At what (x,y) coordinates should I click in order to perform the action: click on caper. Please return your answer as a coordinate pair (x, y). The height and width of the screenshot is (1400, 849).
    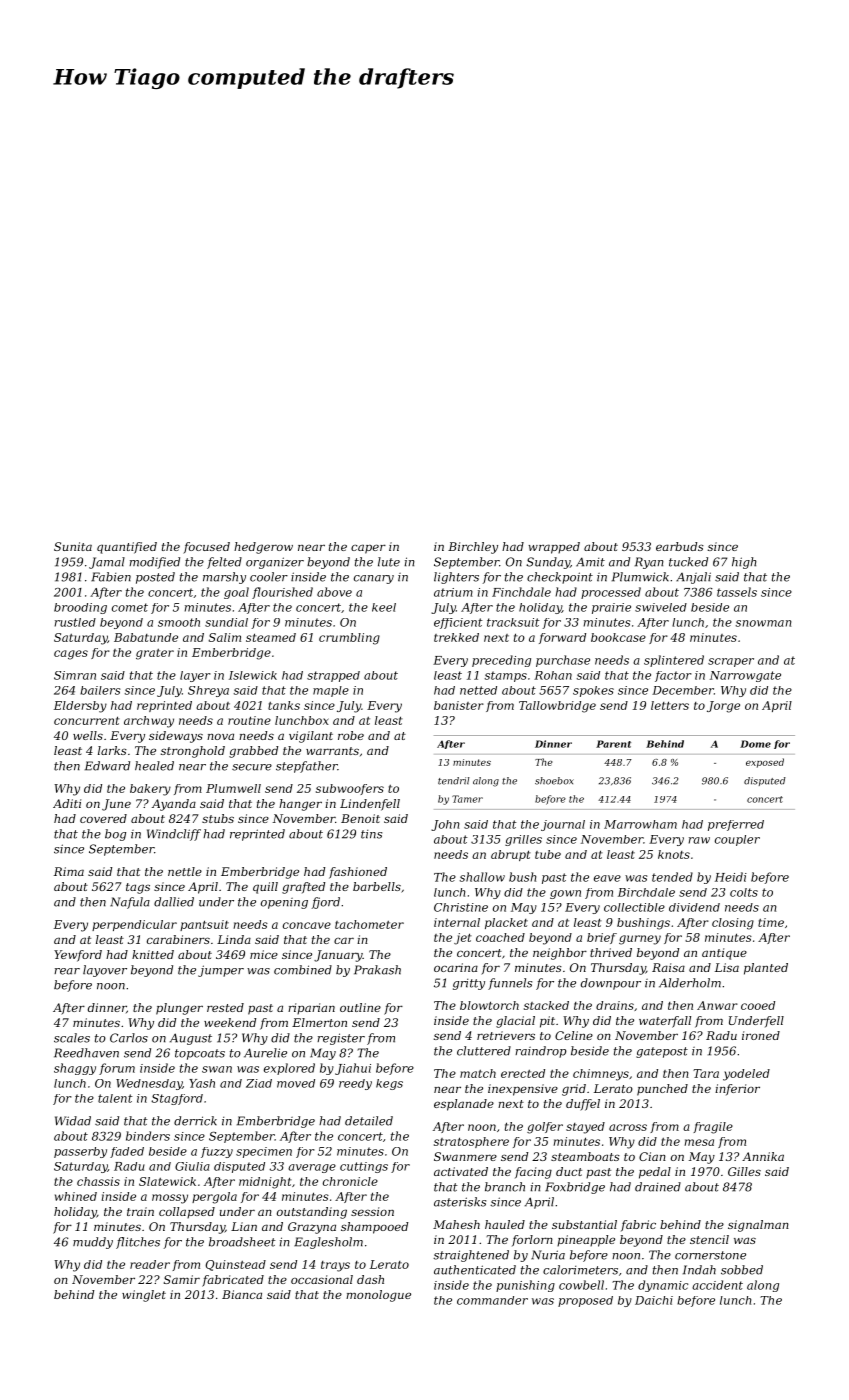
    Looking at the image, I should click on (368, 549).
